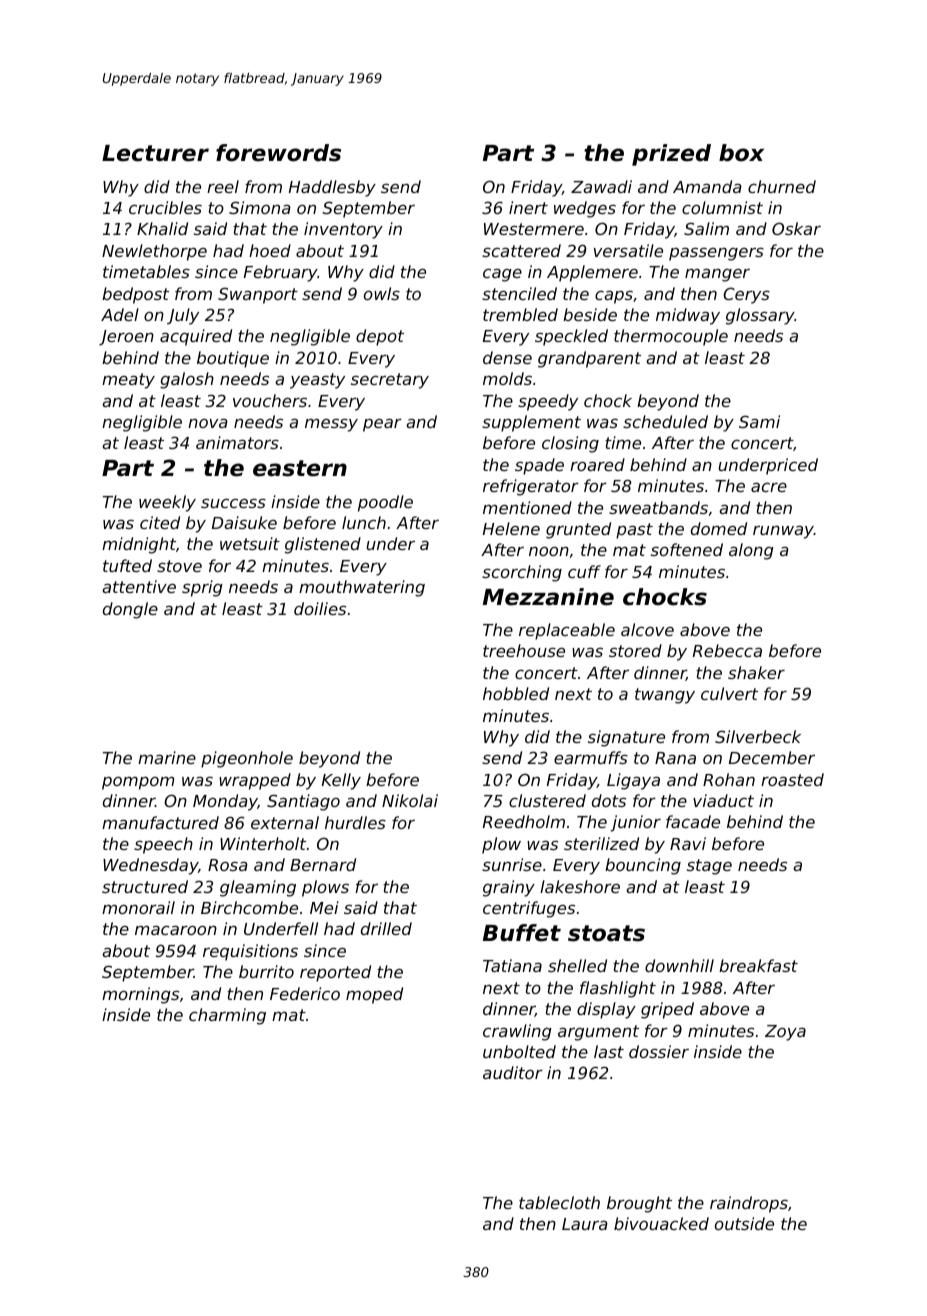  I want to click on charming, so click(227, 1016).
